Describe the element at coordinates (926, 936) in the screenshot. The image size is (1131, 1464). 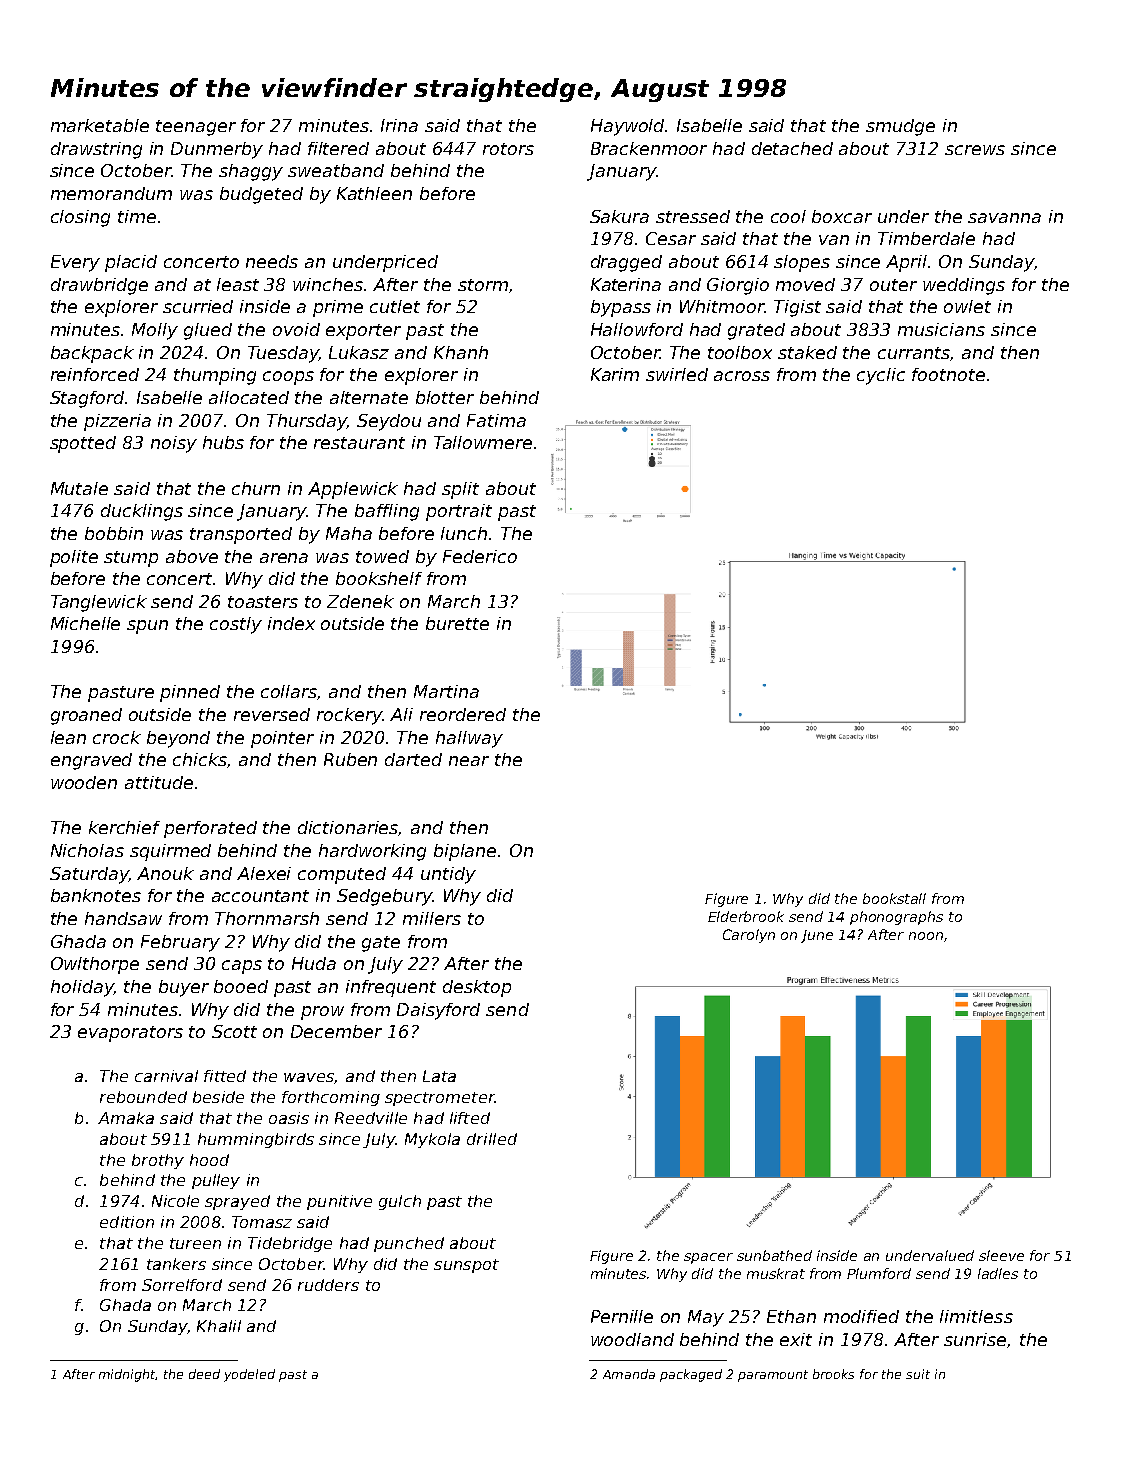
I see `noon` at that location.
